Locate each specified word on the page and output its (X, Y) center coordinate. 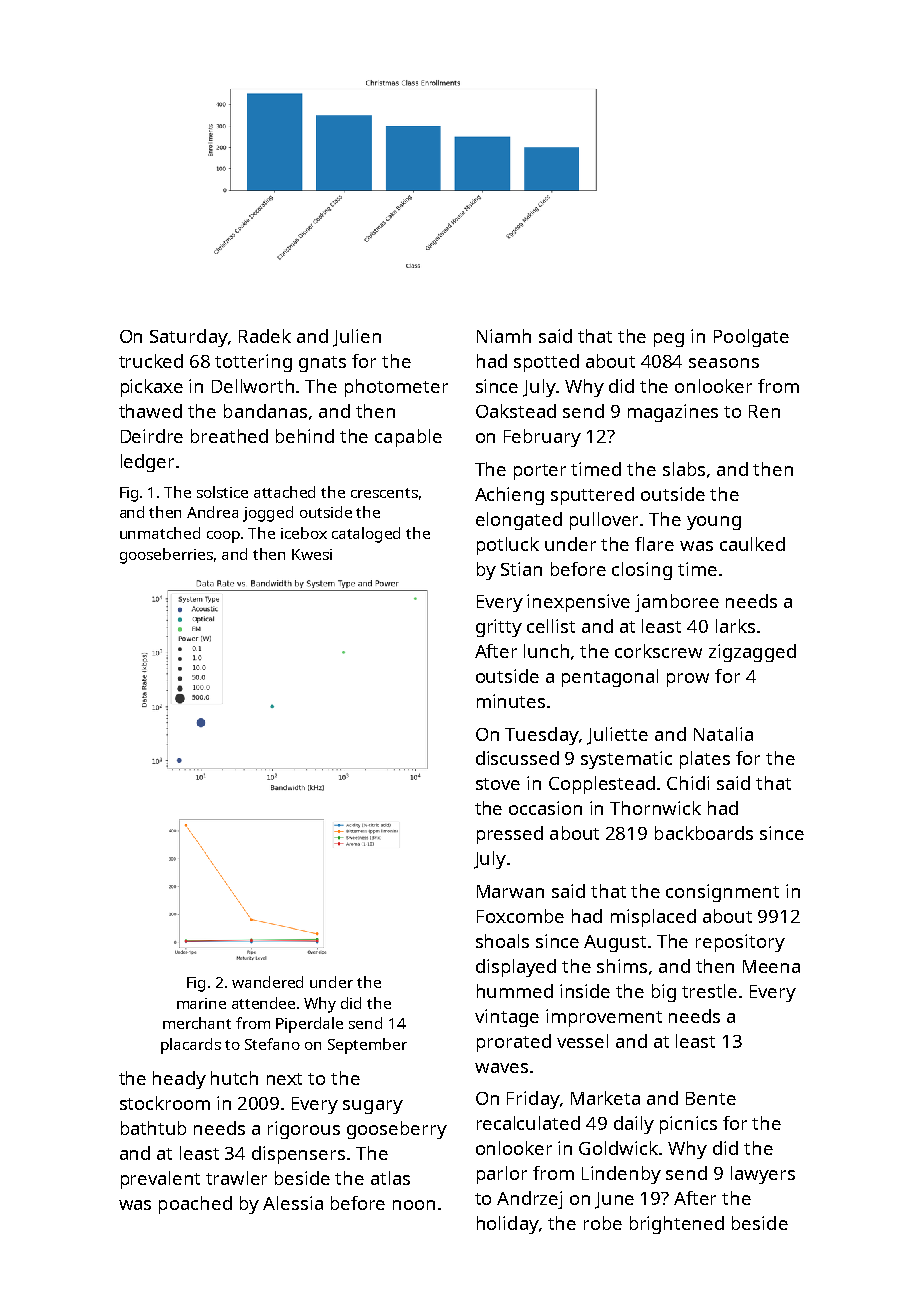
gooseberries (166, 556)
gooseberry (397, 1130)
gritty (499, 628)
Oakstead (516, 411)
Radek (265, 336)
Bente (711, 1098)
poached (195, 1205)
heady (179, 1080)
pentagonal (610, 678)
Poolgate (751, 338)
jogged (268, 514)
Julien (357, 338)
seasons (724, 363)
